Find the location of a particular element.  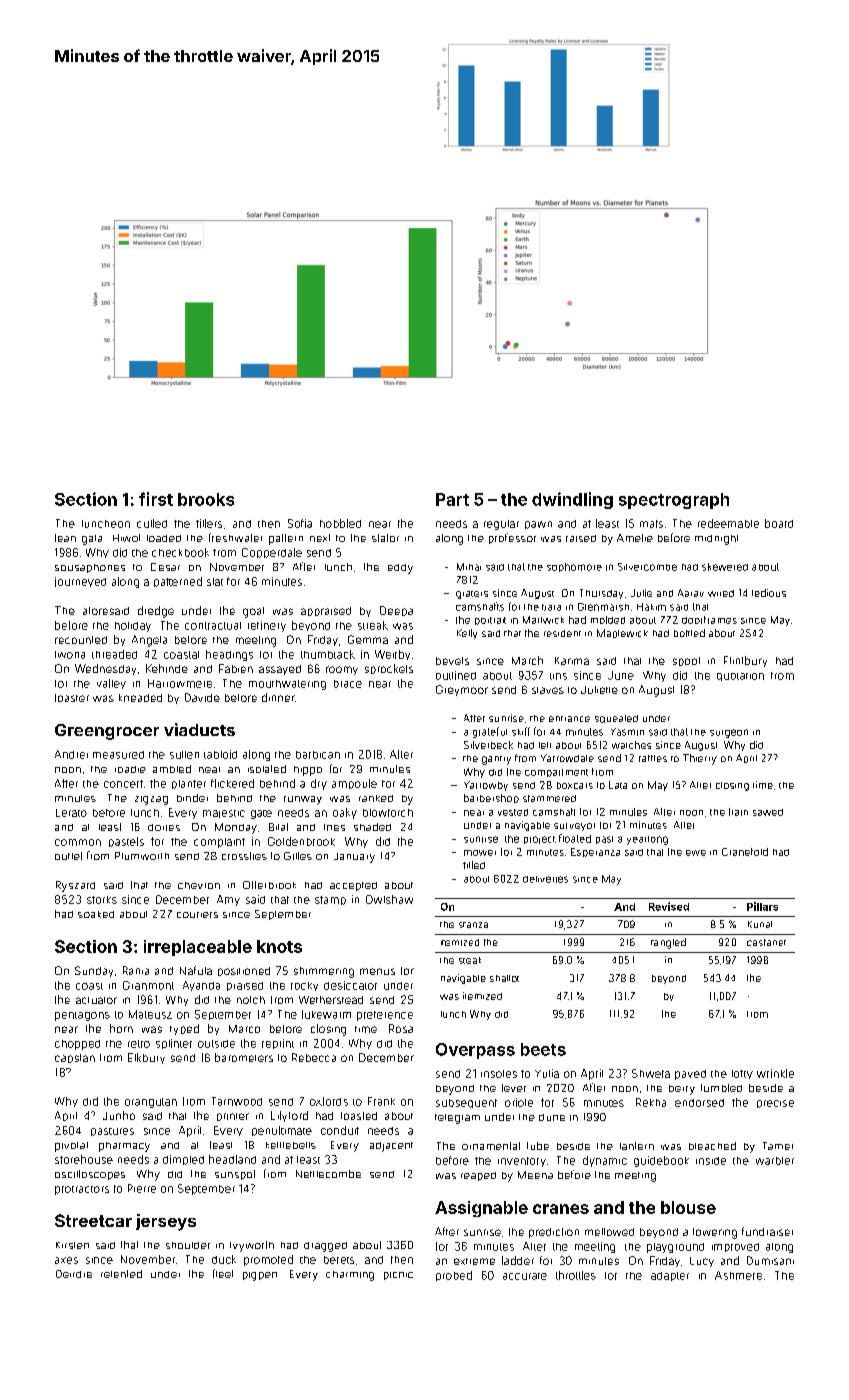

brace is located at coordinates (348, 684).
